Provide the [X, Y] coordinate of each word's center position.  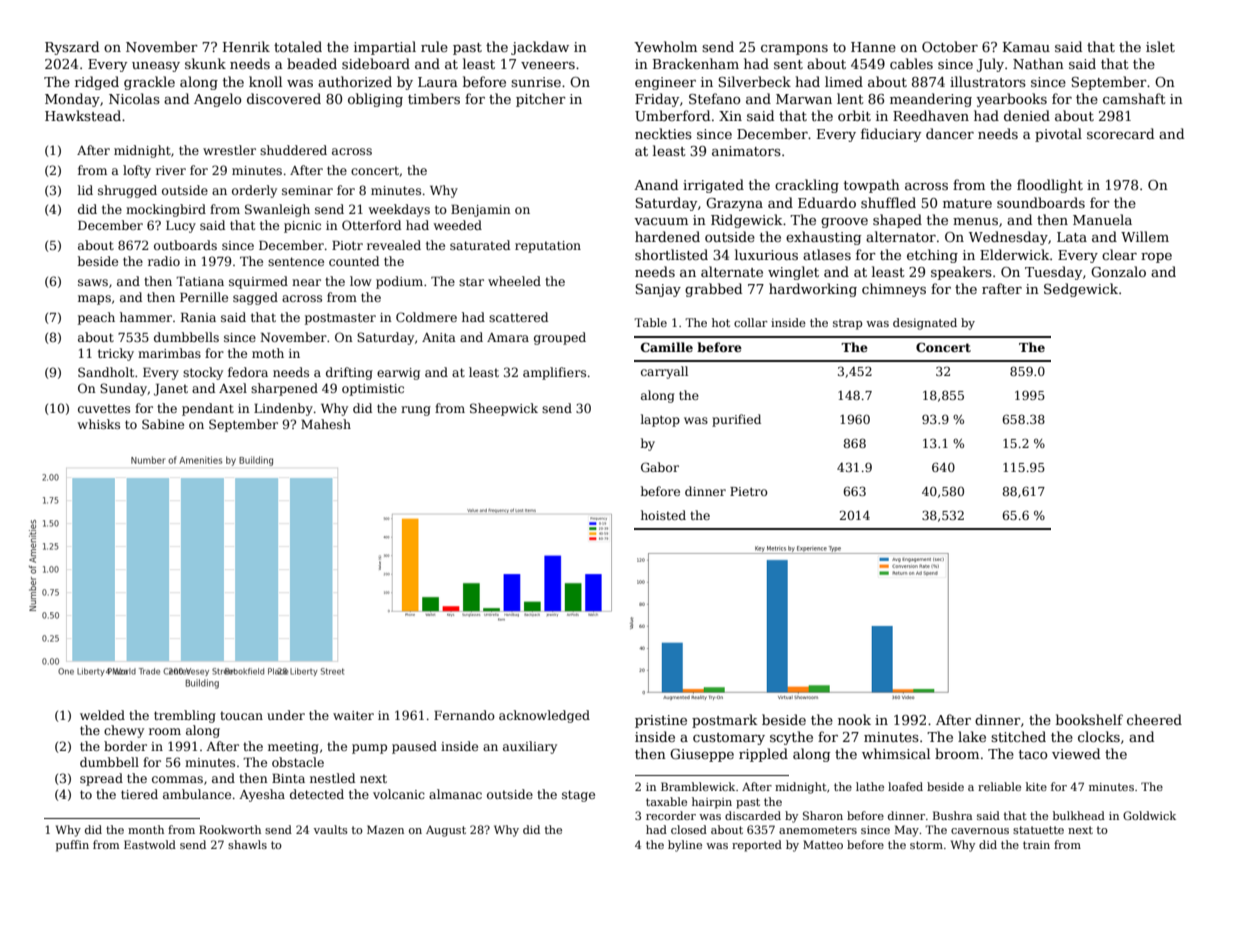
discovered [284, 98]
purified [736, 420]
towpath [872, 186]
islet [1160, 46]
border [125, 746]
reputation [548, 247]
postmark [725, 721]
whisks [99, 424]
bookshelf [1089, 719]
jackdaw [540, 48]
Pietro [749, 491]
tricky [116, 354]
